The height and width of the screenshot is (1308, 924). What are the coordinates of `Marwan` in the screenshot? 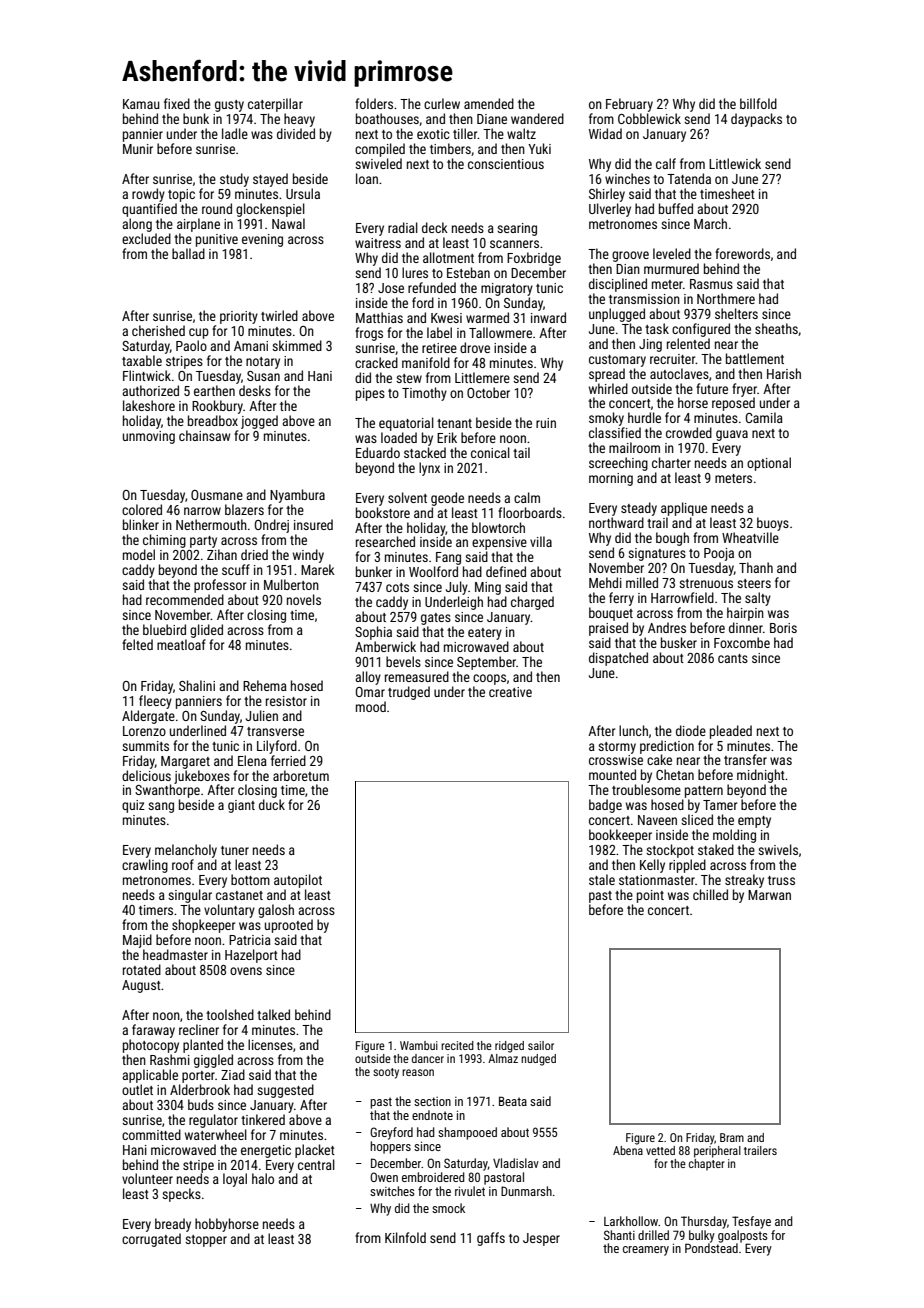 It's located at (769, 895).
